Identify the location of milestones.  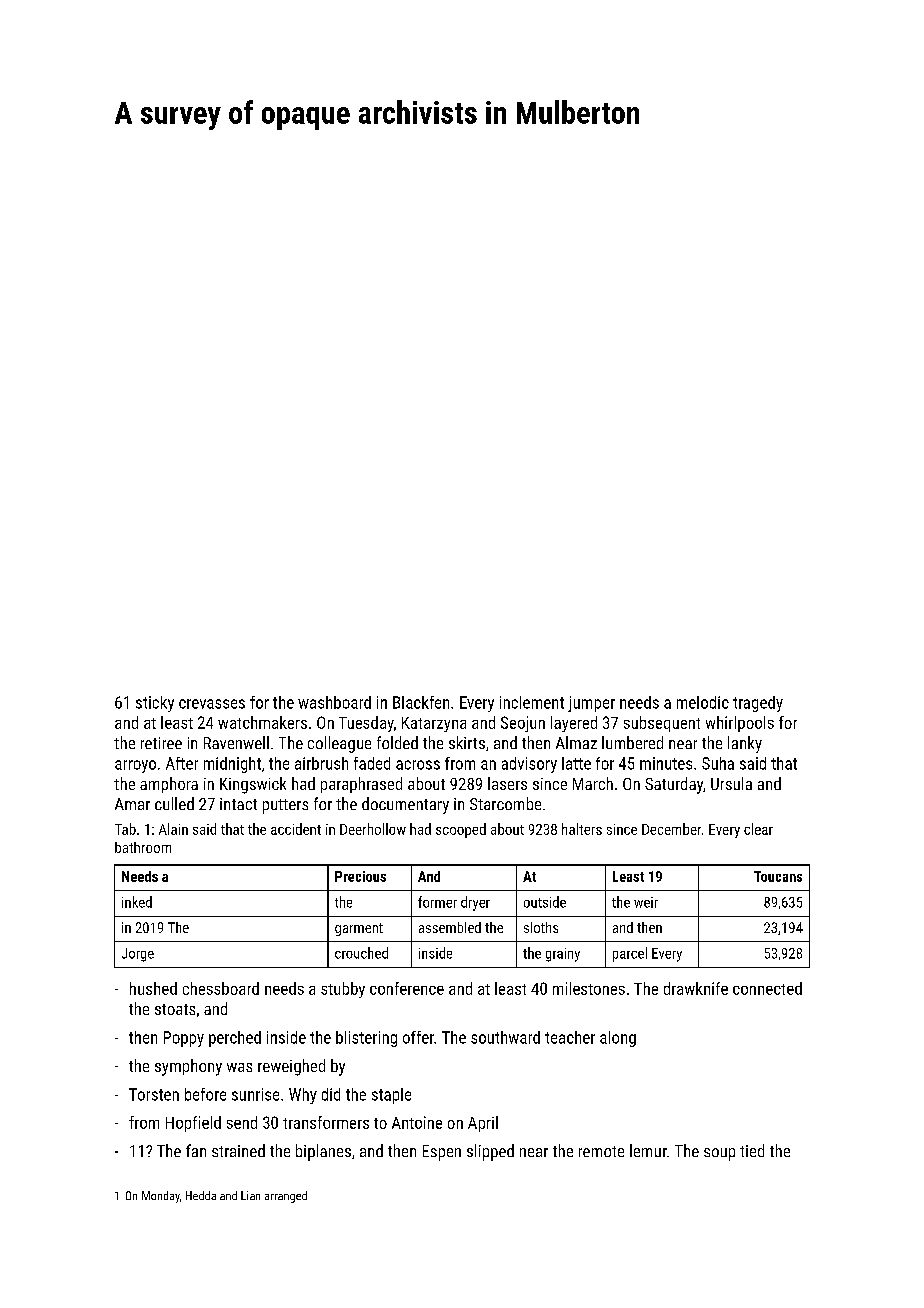
(589, 988).
